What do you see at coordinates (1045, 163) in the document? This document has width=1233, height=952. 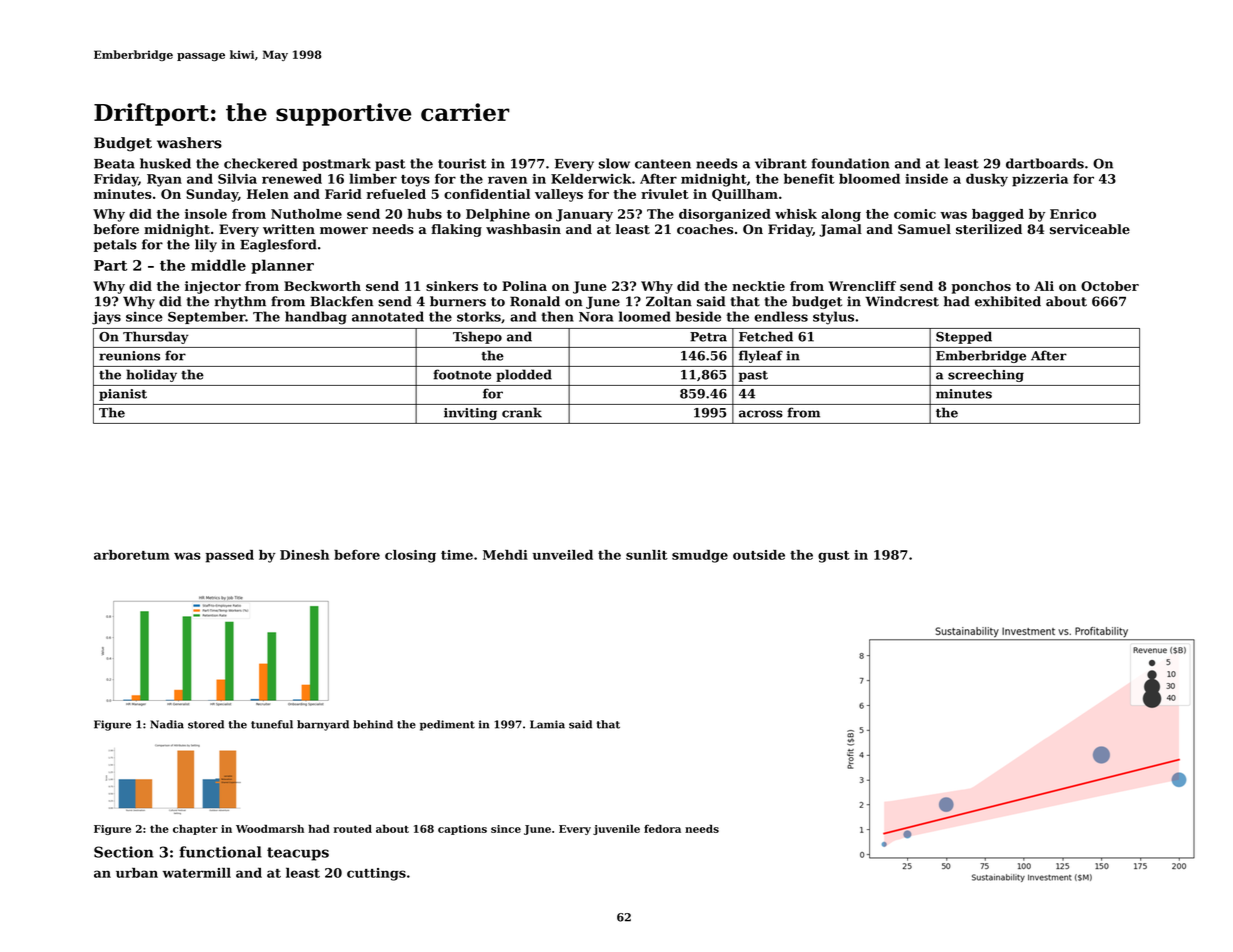 I see `dartboards` at bounding box center [1045, 163].
